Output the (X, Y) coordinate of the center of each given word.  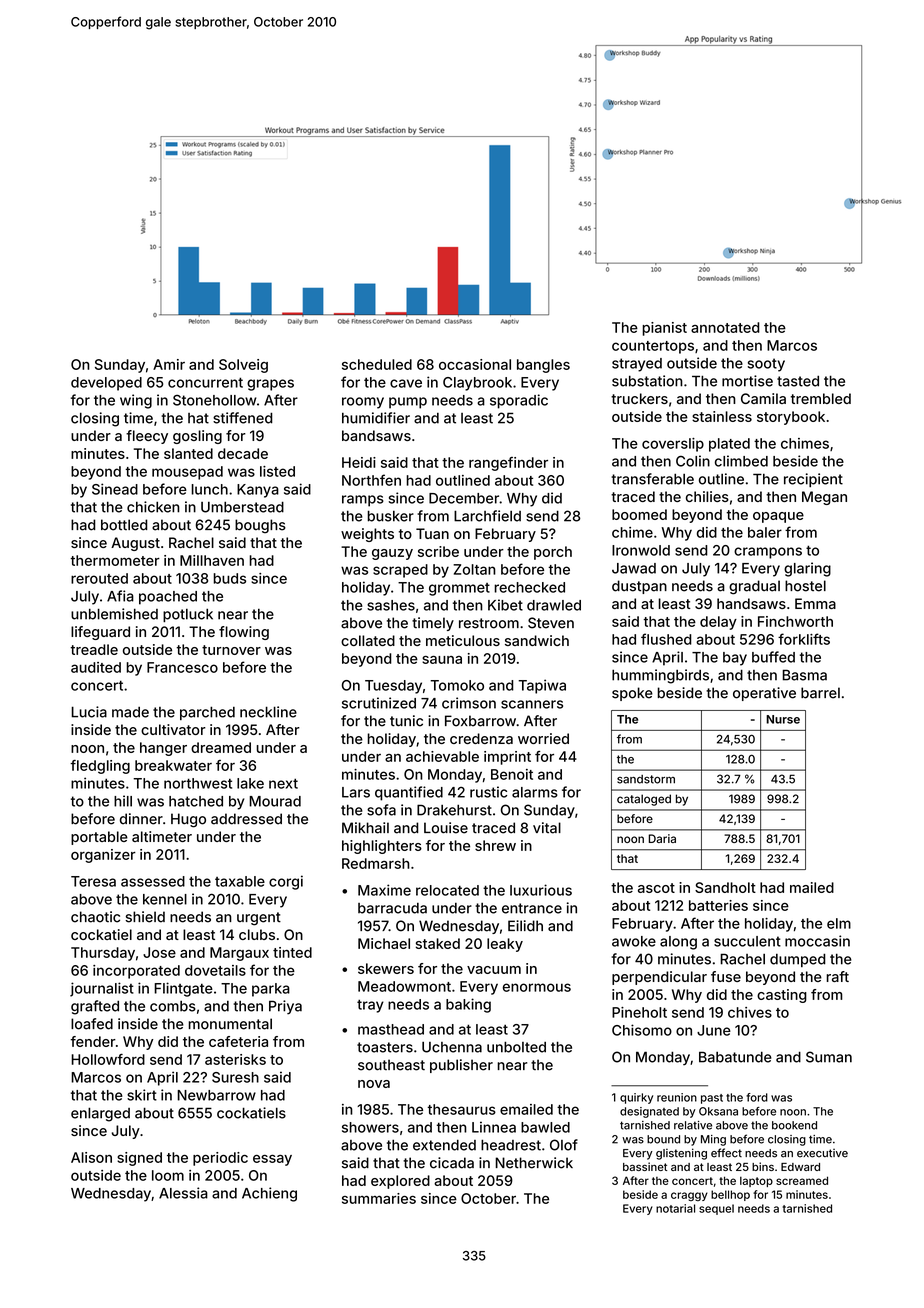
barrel (820, 693)
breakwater (173, 765)
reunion (677, 1097)
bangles (543, 366)
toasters (385, 1047)
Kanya (258, 491)
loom (168, 1175)
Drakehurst (454, 810)
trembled (821, 398)
